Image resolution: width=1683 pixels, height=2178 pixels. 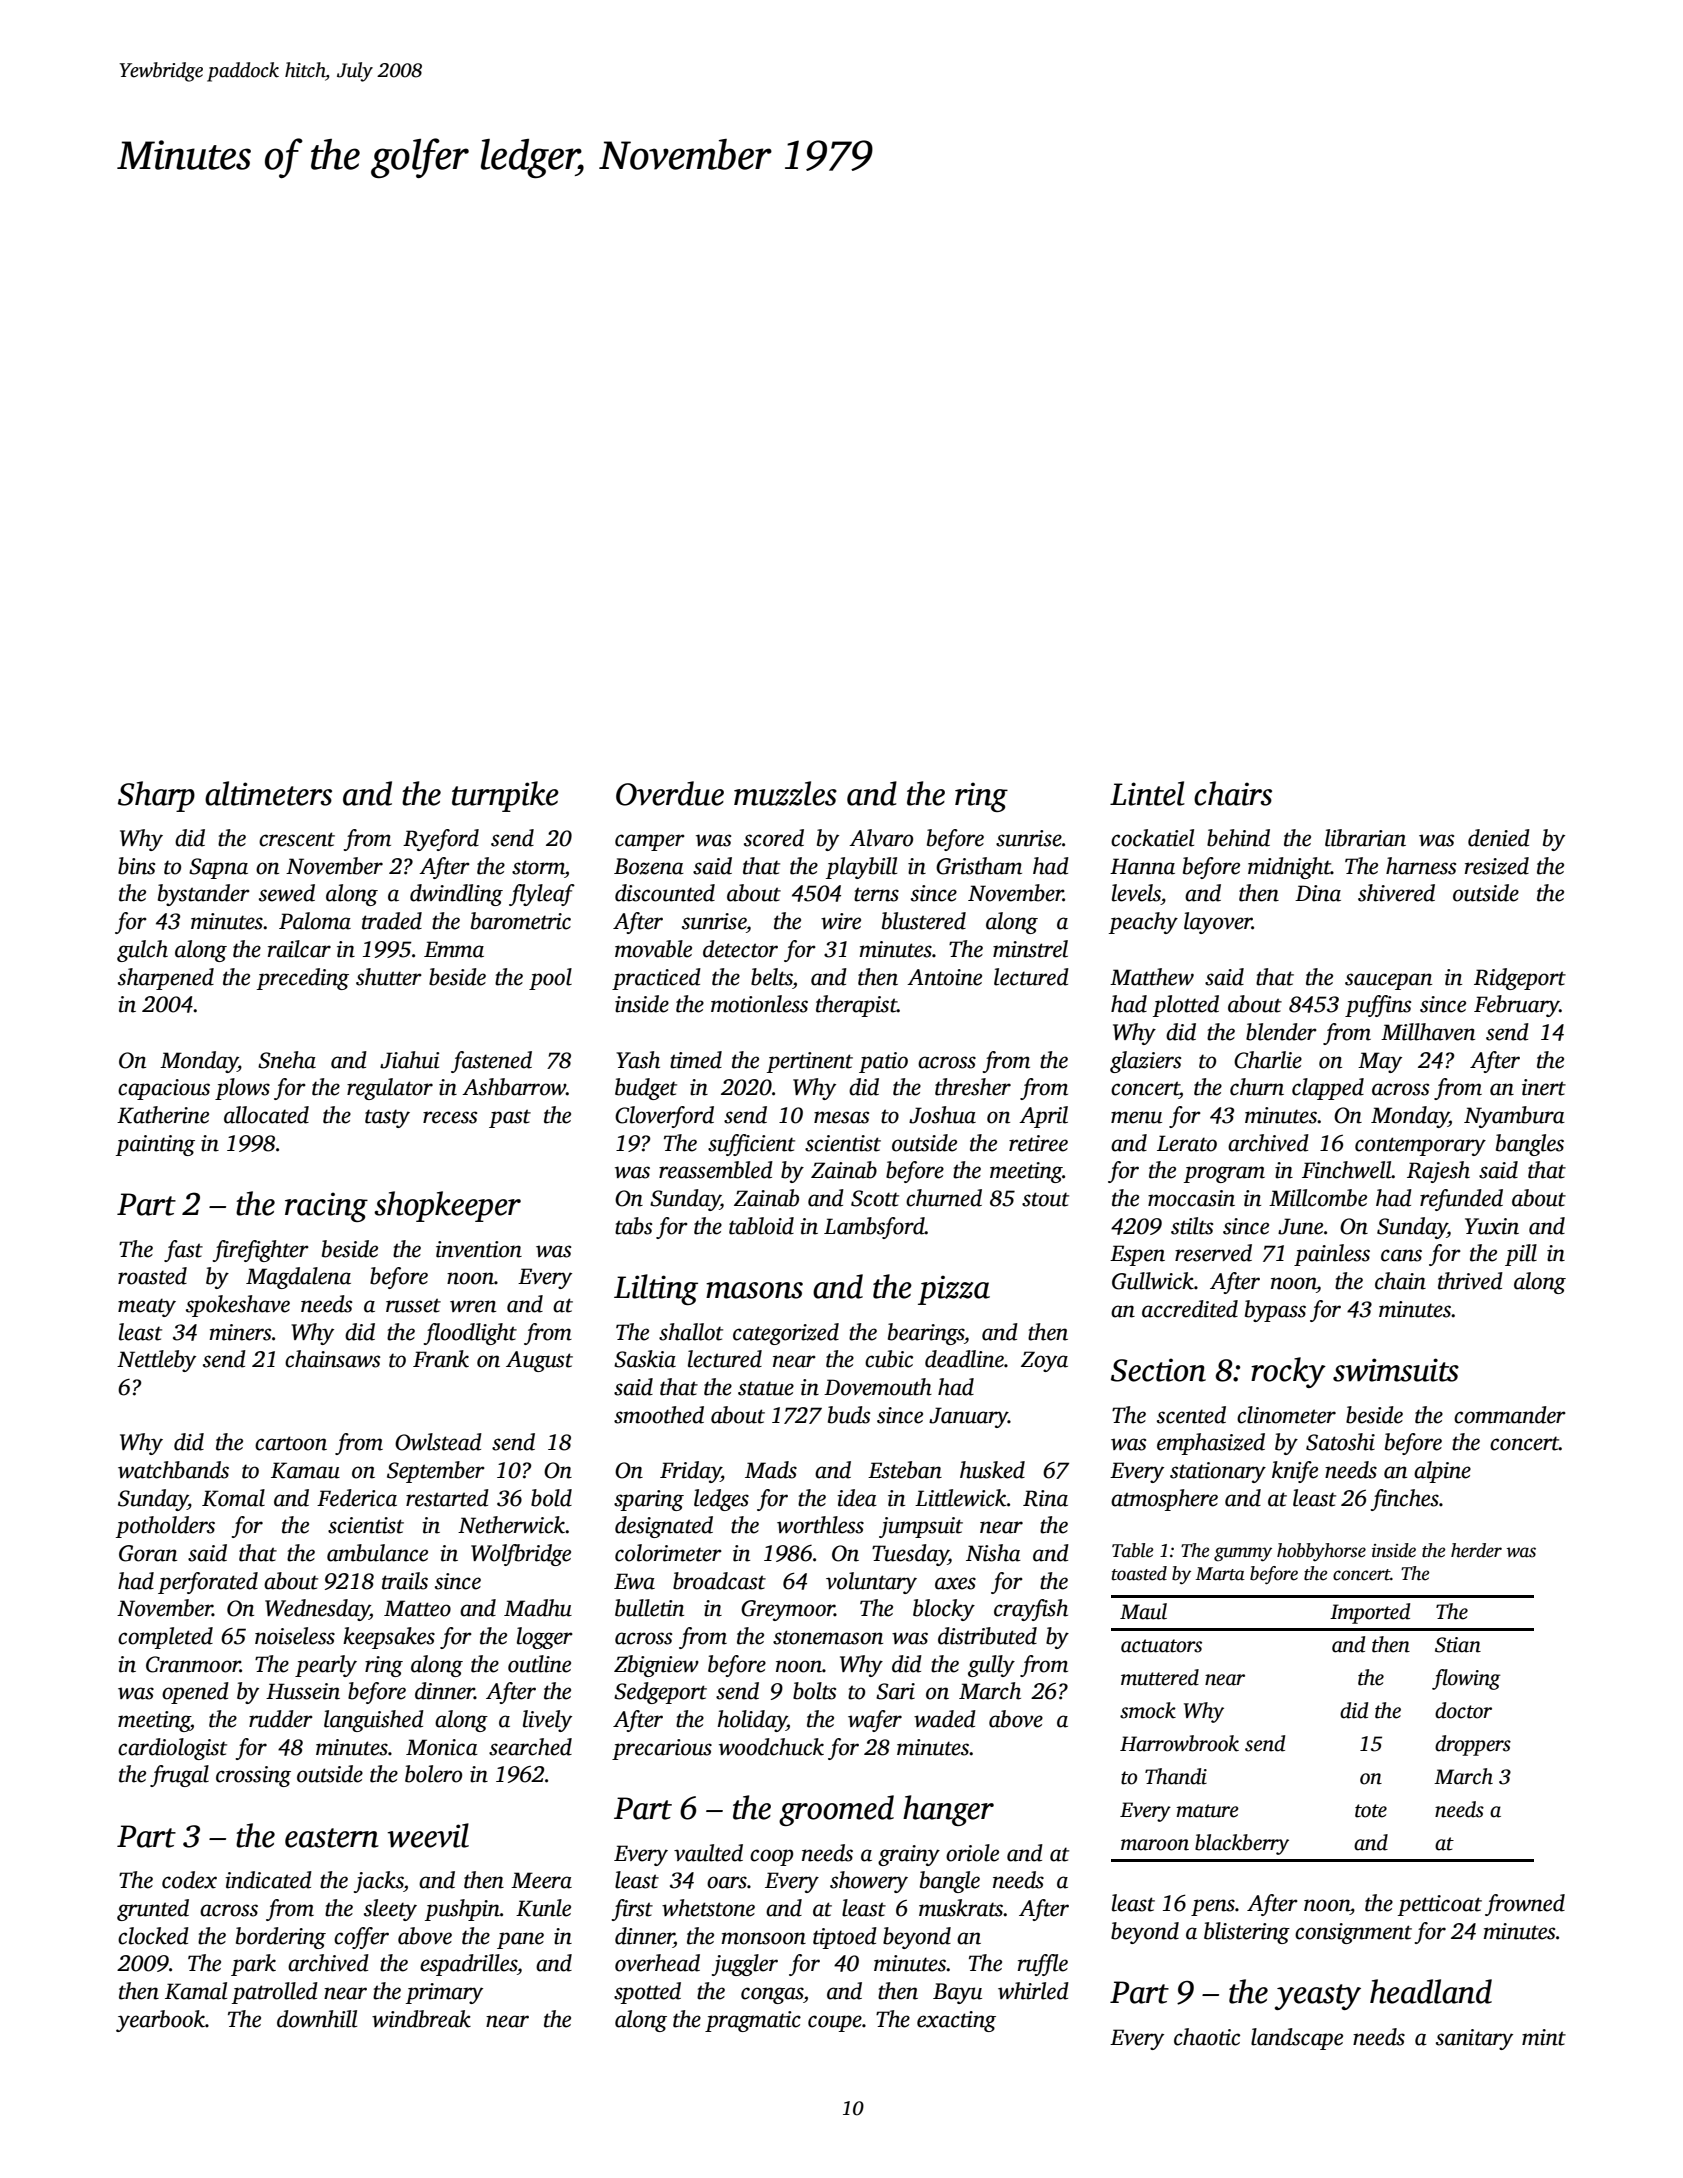 I want to click on categorized, so click(x=786, y=1334).
